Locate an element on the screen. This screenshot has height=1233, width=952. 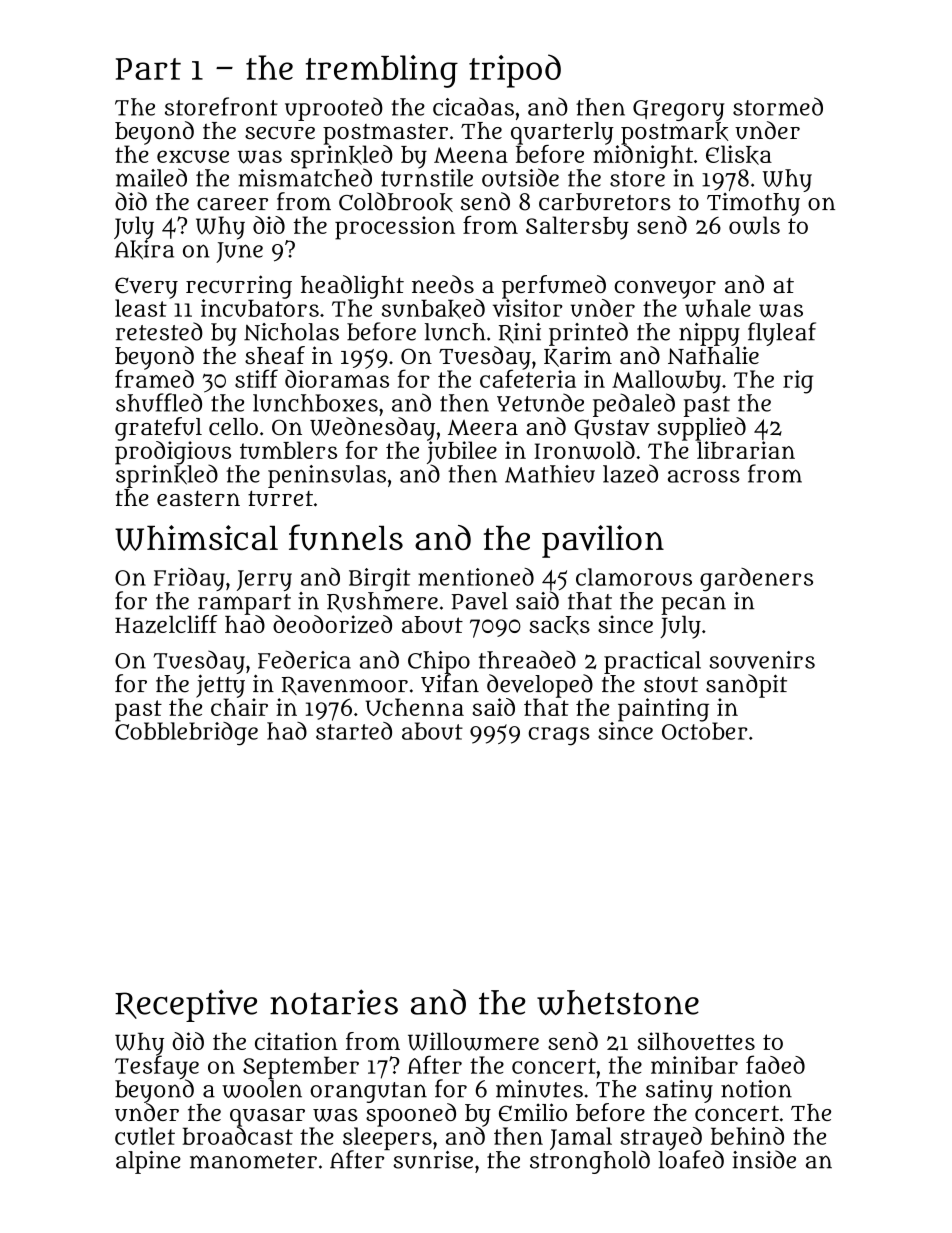
silhouettes is located at coordinates (696, 1041).
